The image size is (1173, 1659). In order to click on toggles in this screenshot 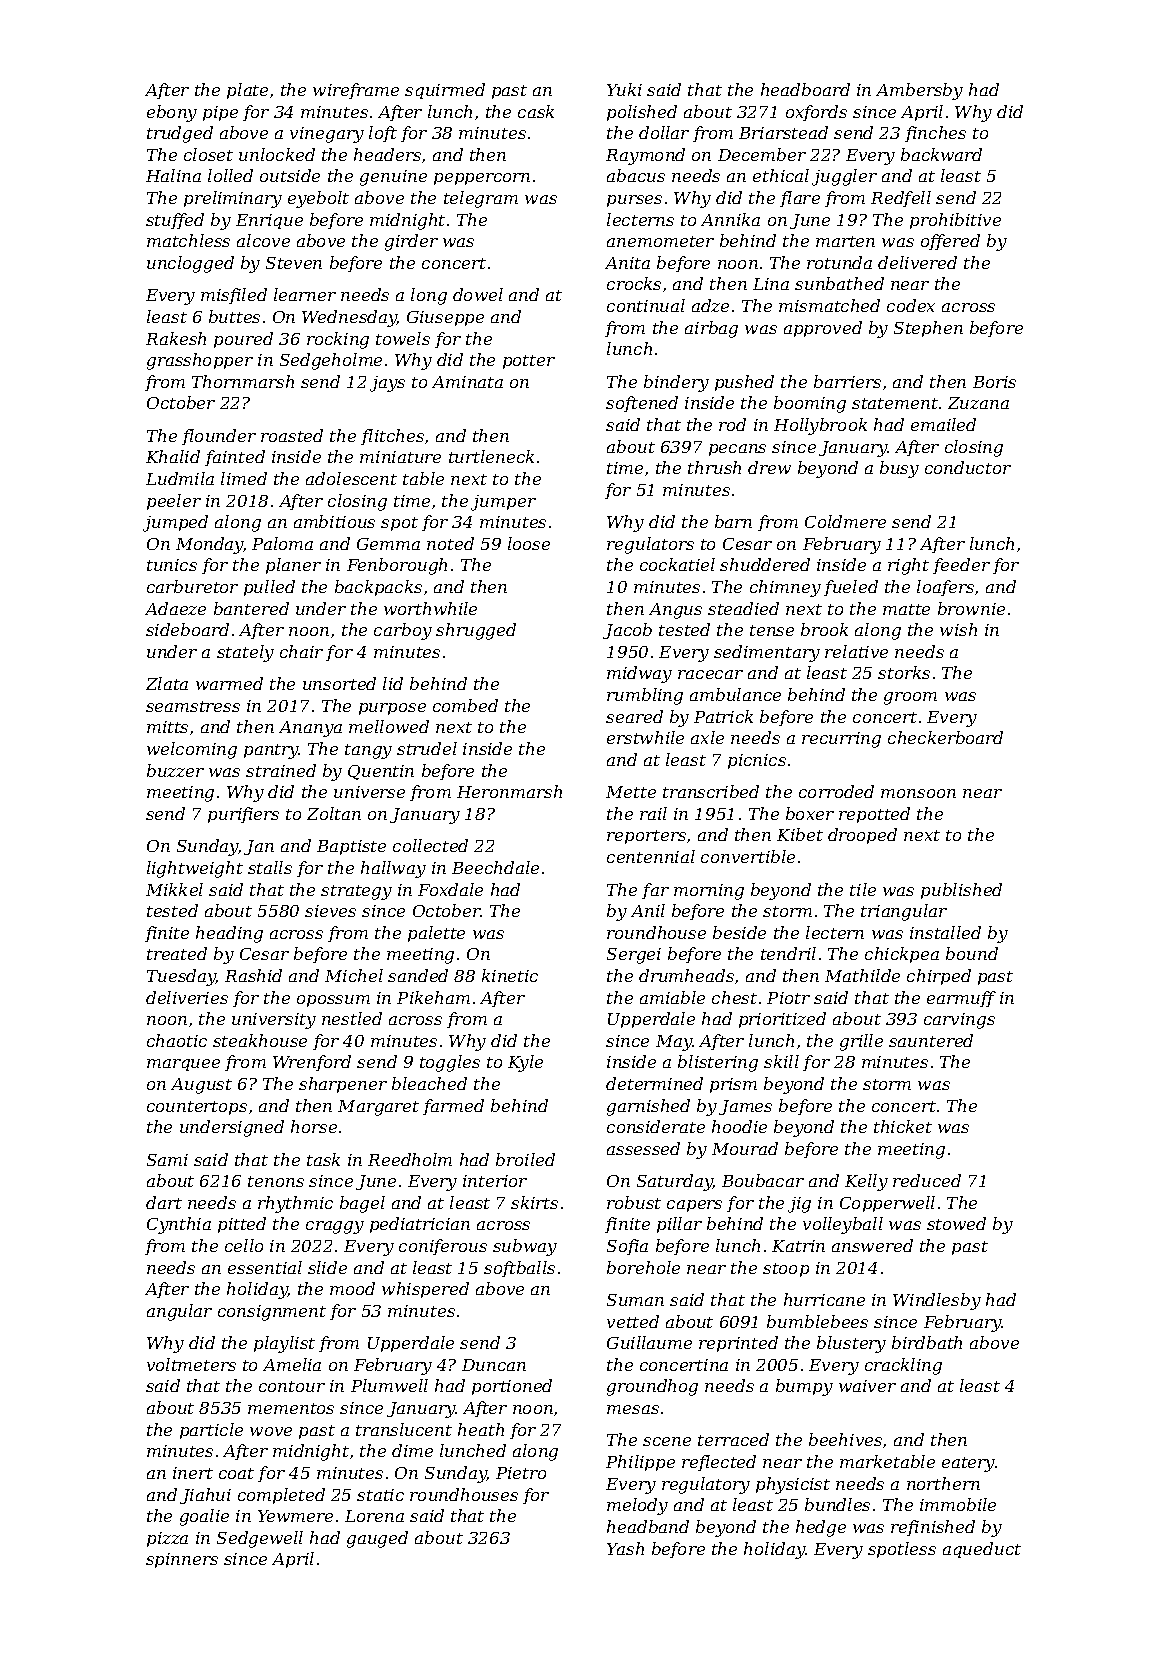, I will do `click(450, 1063)`.
